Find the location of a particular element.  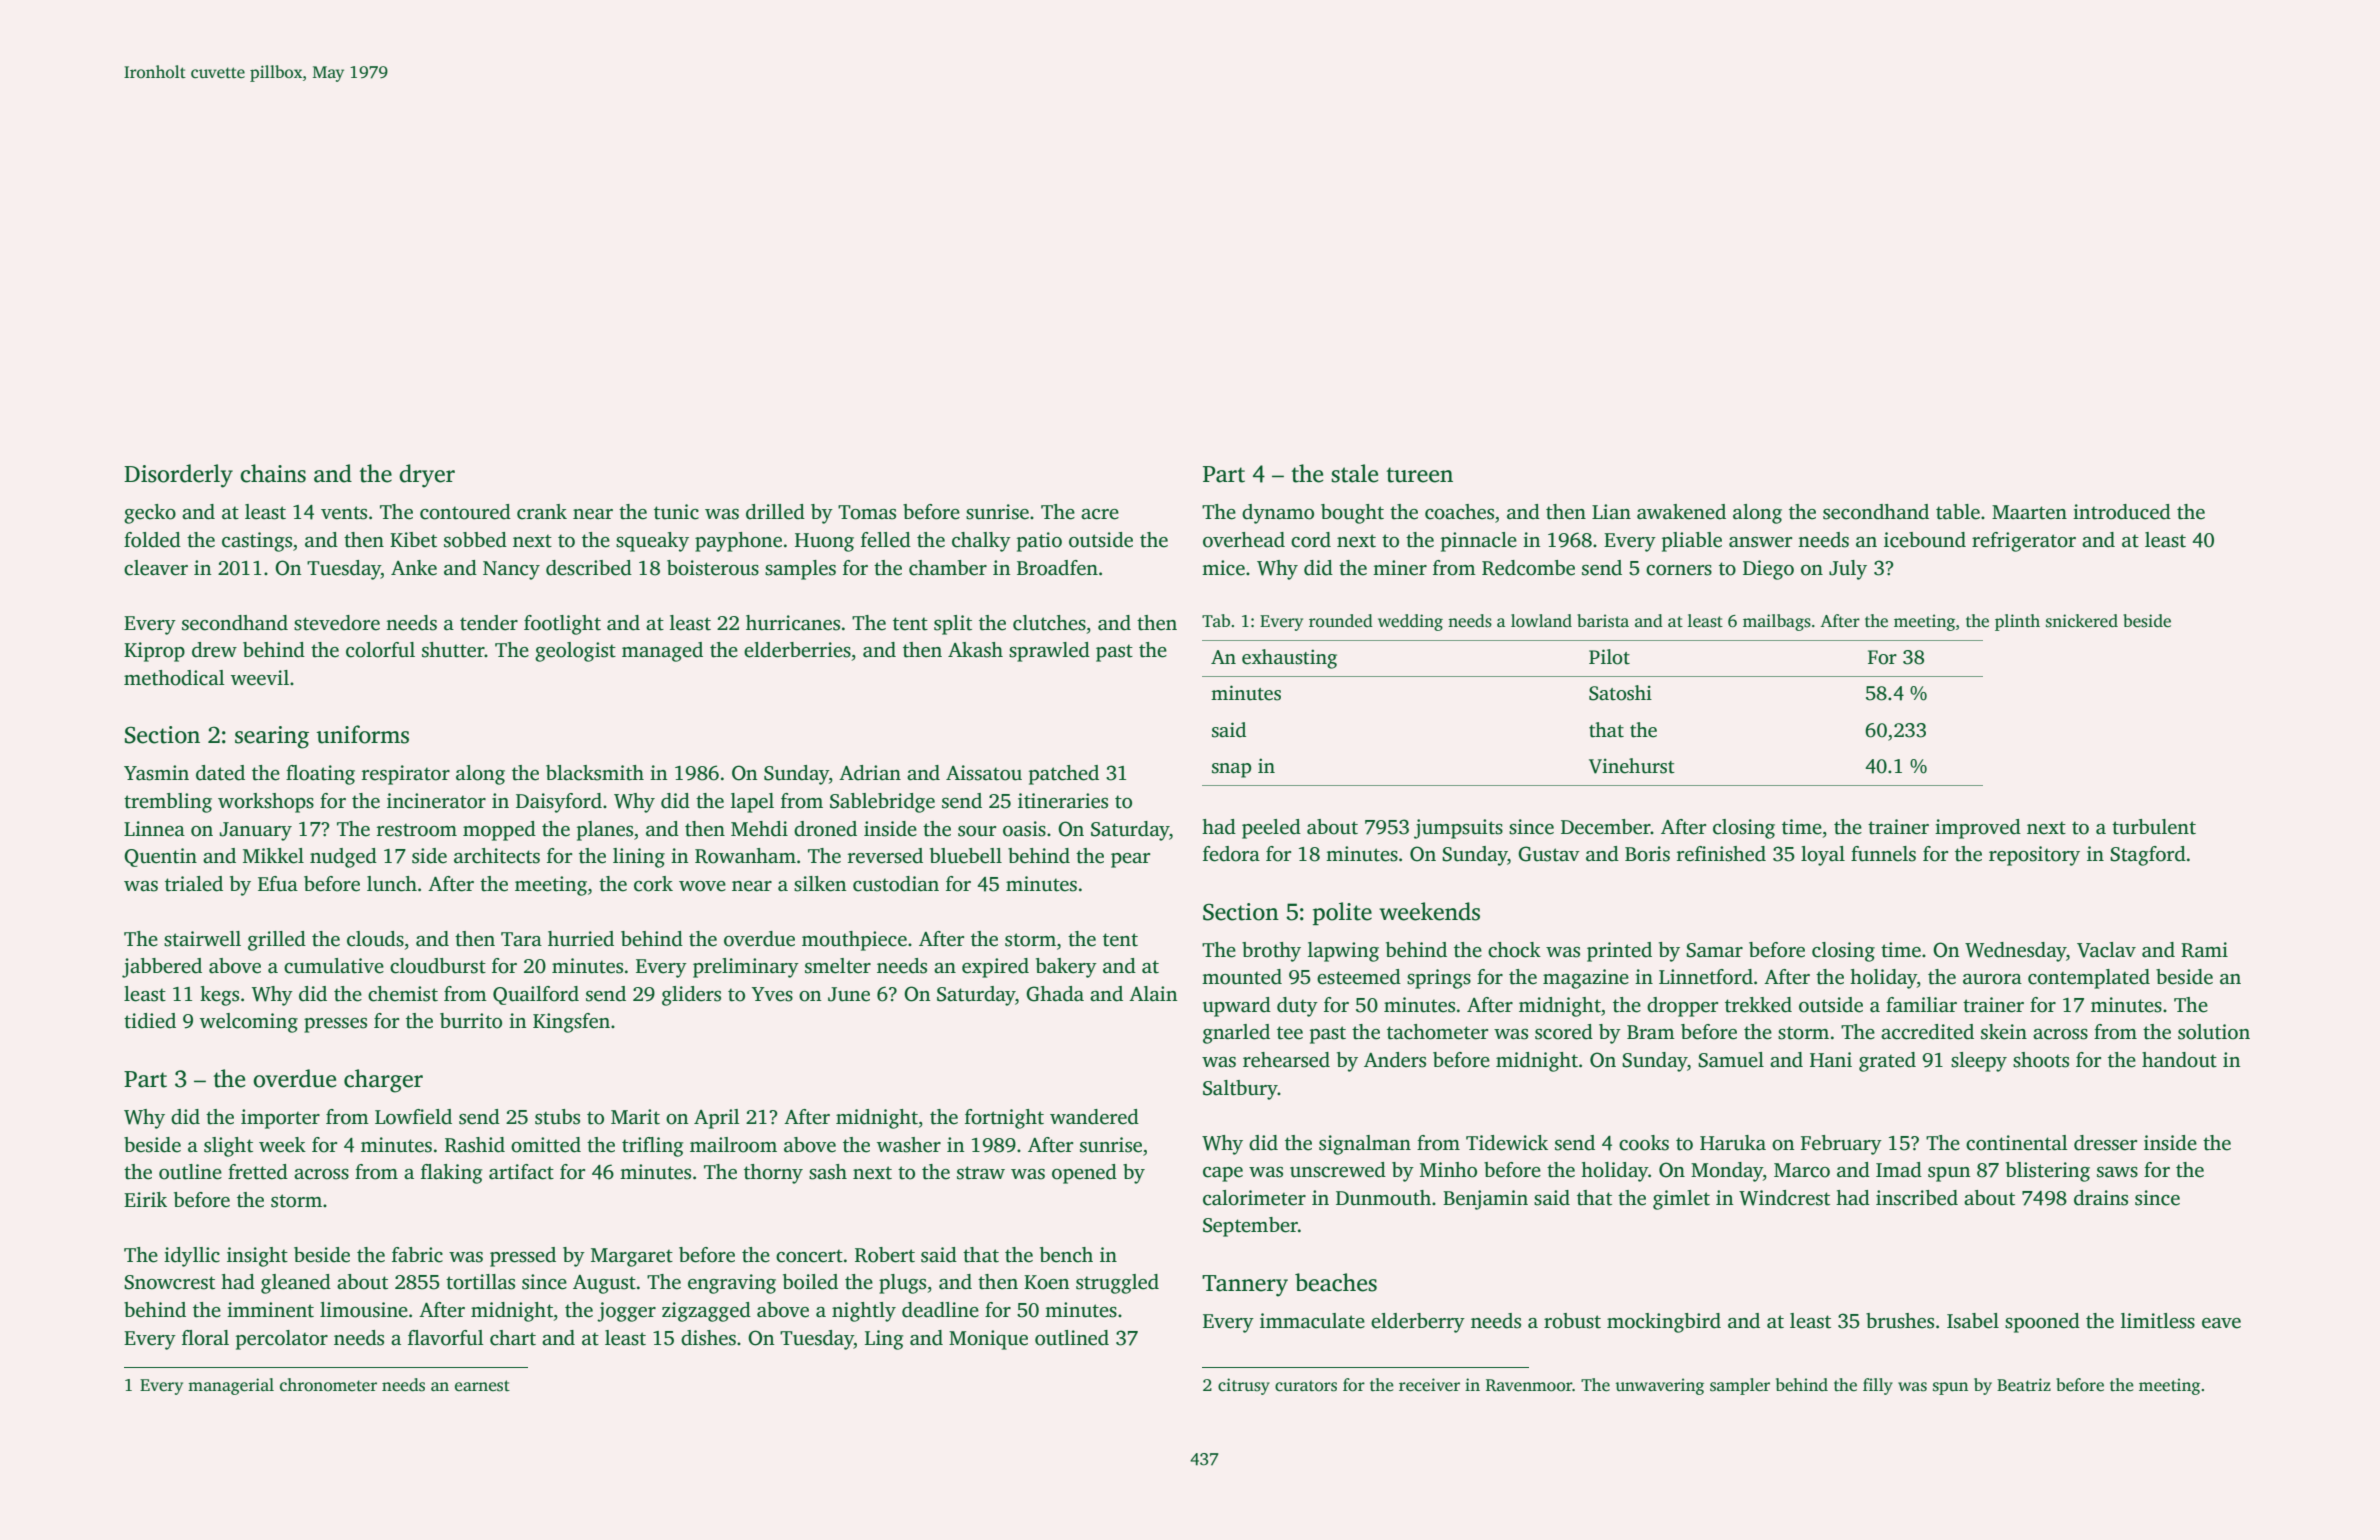

Disorderly is located at coordinates (178, 476).
